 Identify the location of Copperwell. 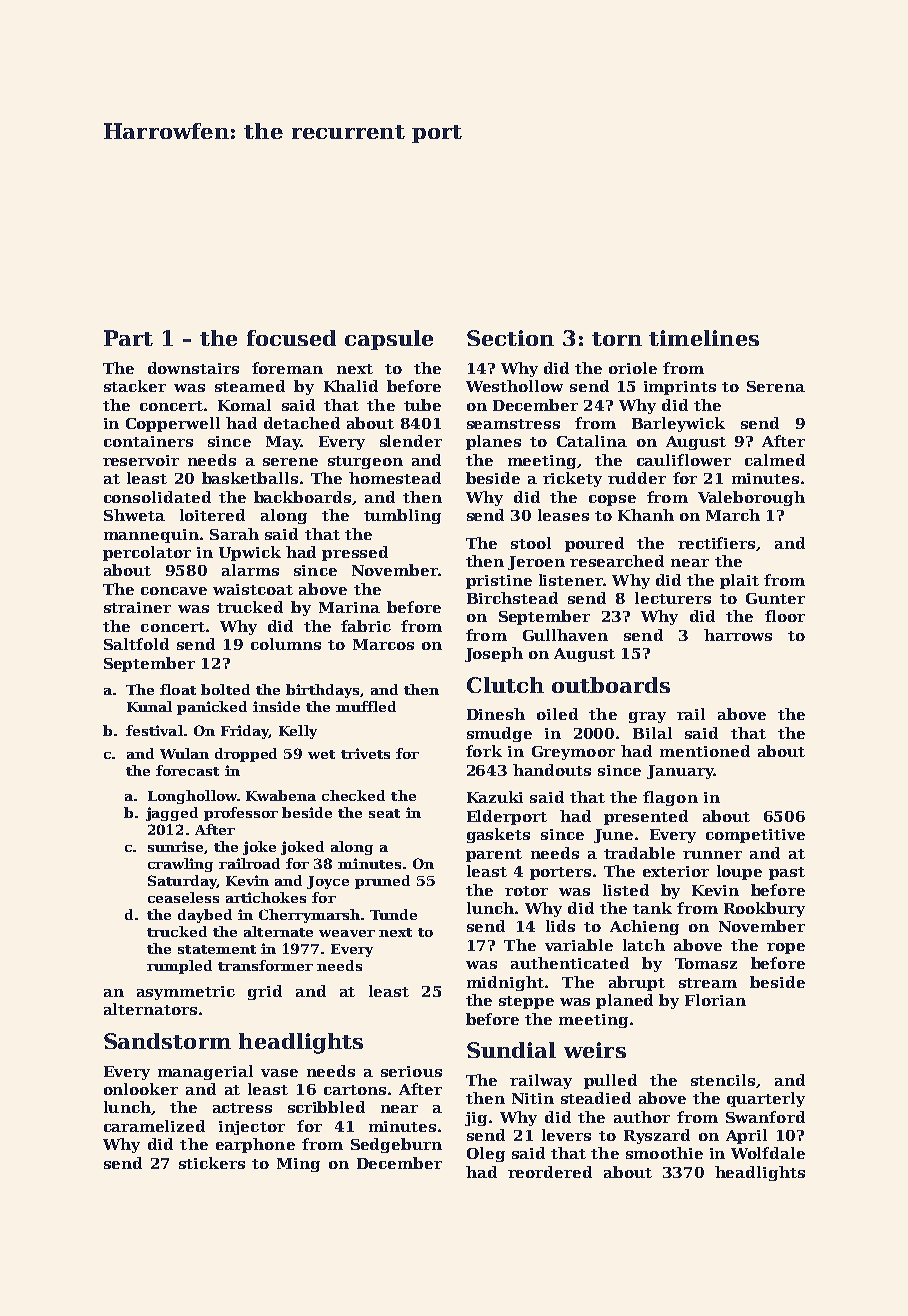
(173, 424).
